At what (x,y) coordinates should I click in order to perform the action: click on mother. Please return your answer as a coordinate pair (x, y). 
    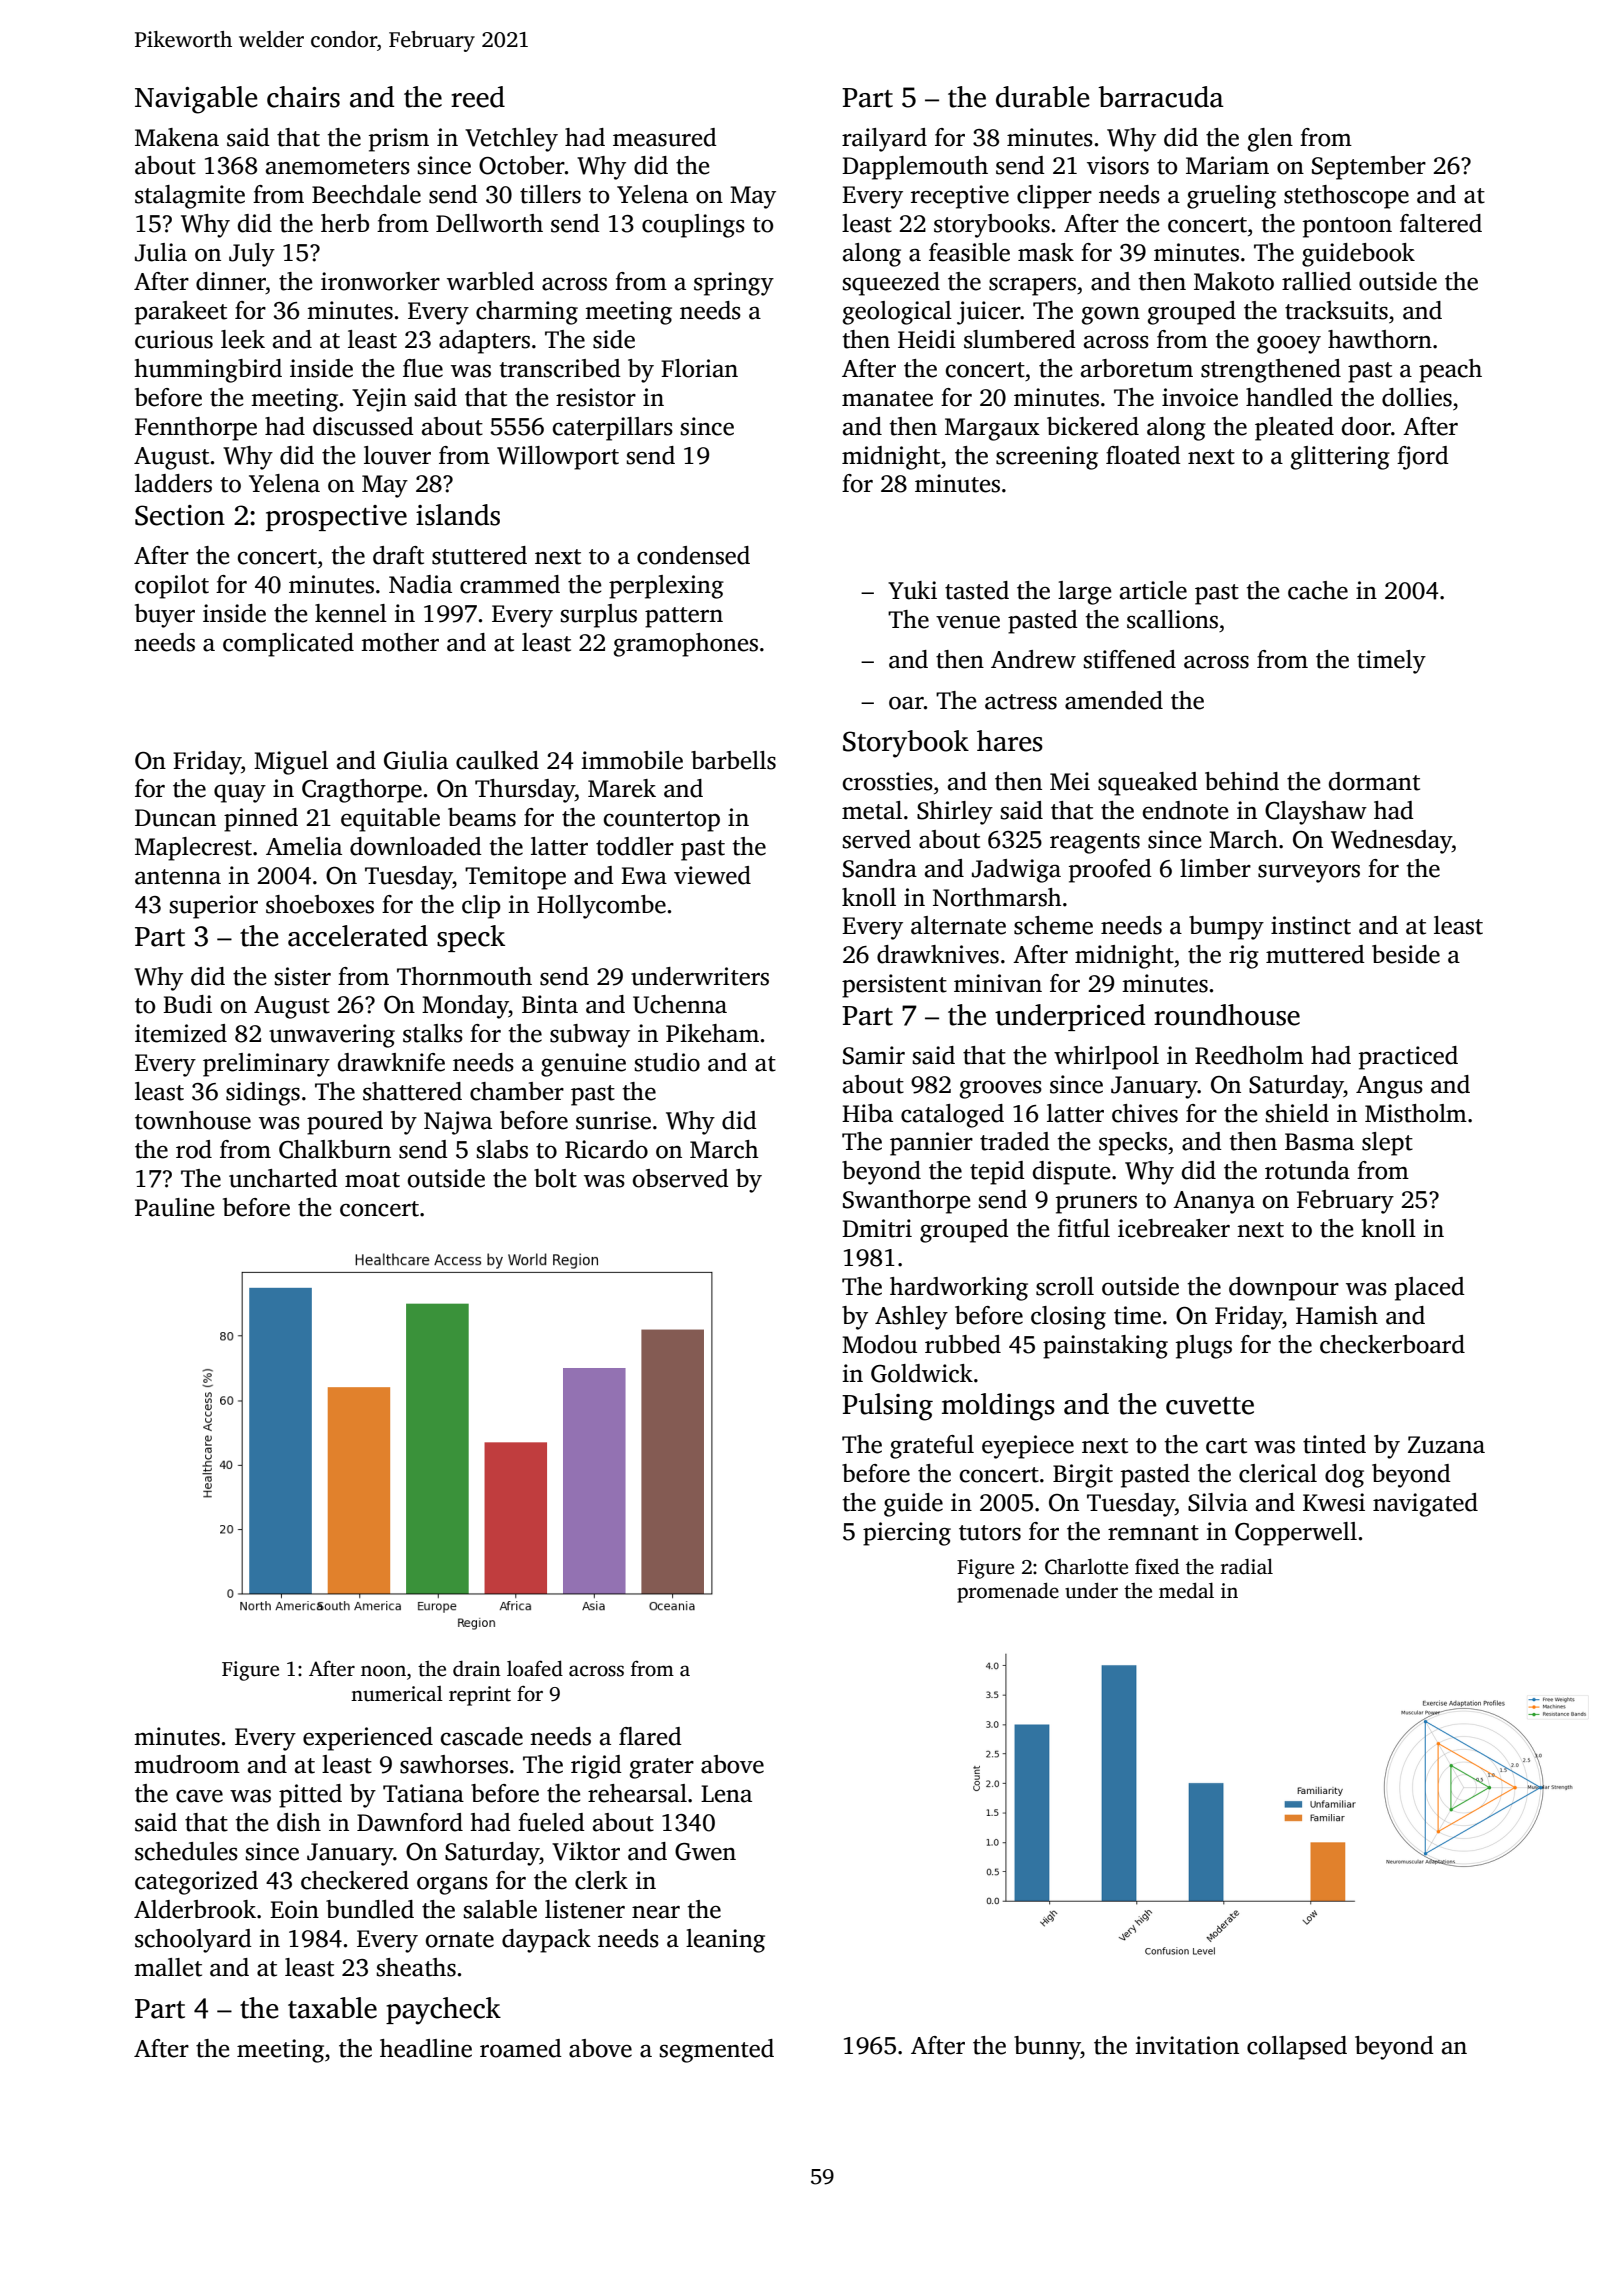
    Looking at the image, I should click on (400, 642).
